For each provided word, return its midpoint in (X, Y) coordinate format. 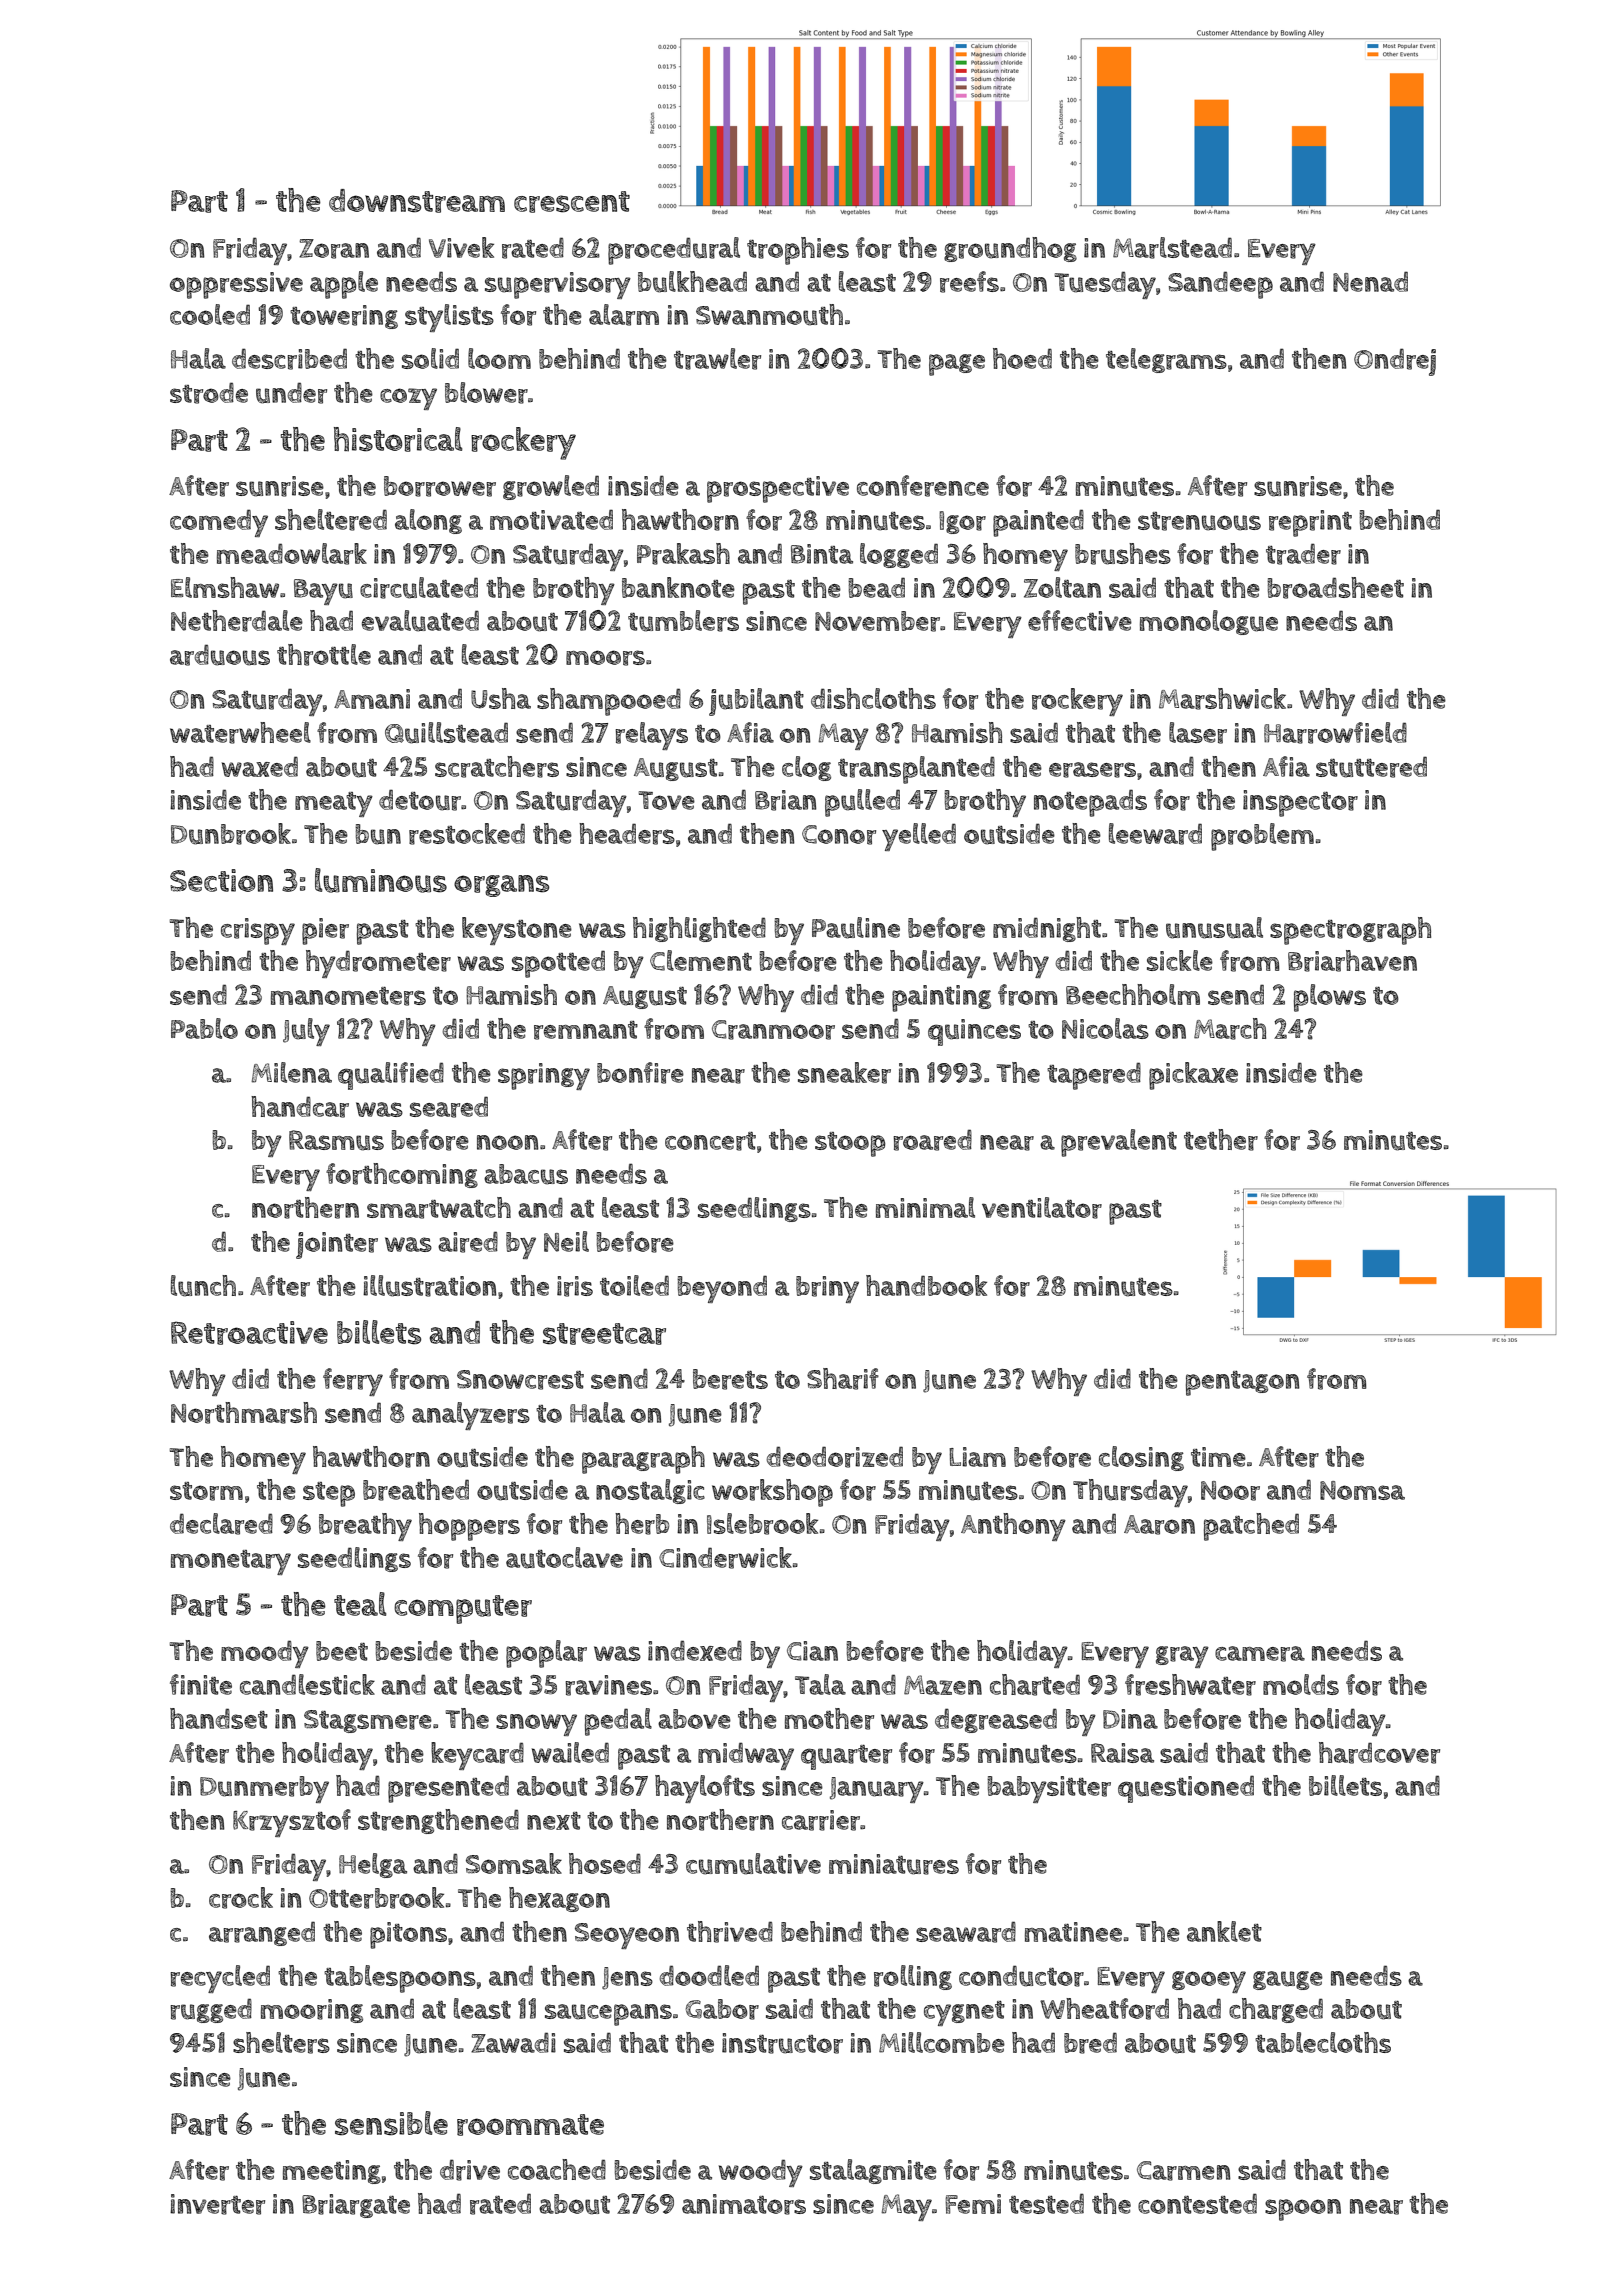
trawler (717, 359)
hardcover (1379, 1753)
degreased (996, 1720)
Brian (786, 800)
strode (209, 393)
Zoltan (1062, 587)
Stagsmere (368, 1721)
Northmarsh (244, 1413)
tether (1221, 1140)
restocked (467, 834)
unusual (1214, 928)
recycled (220, 1979)
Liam (977, 1457)
